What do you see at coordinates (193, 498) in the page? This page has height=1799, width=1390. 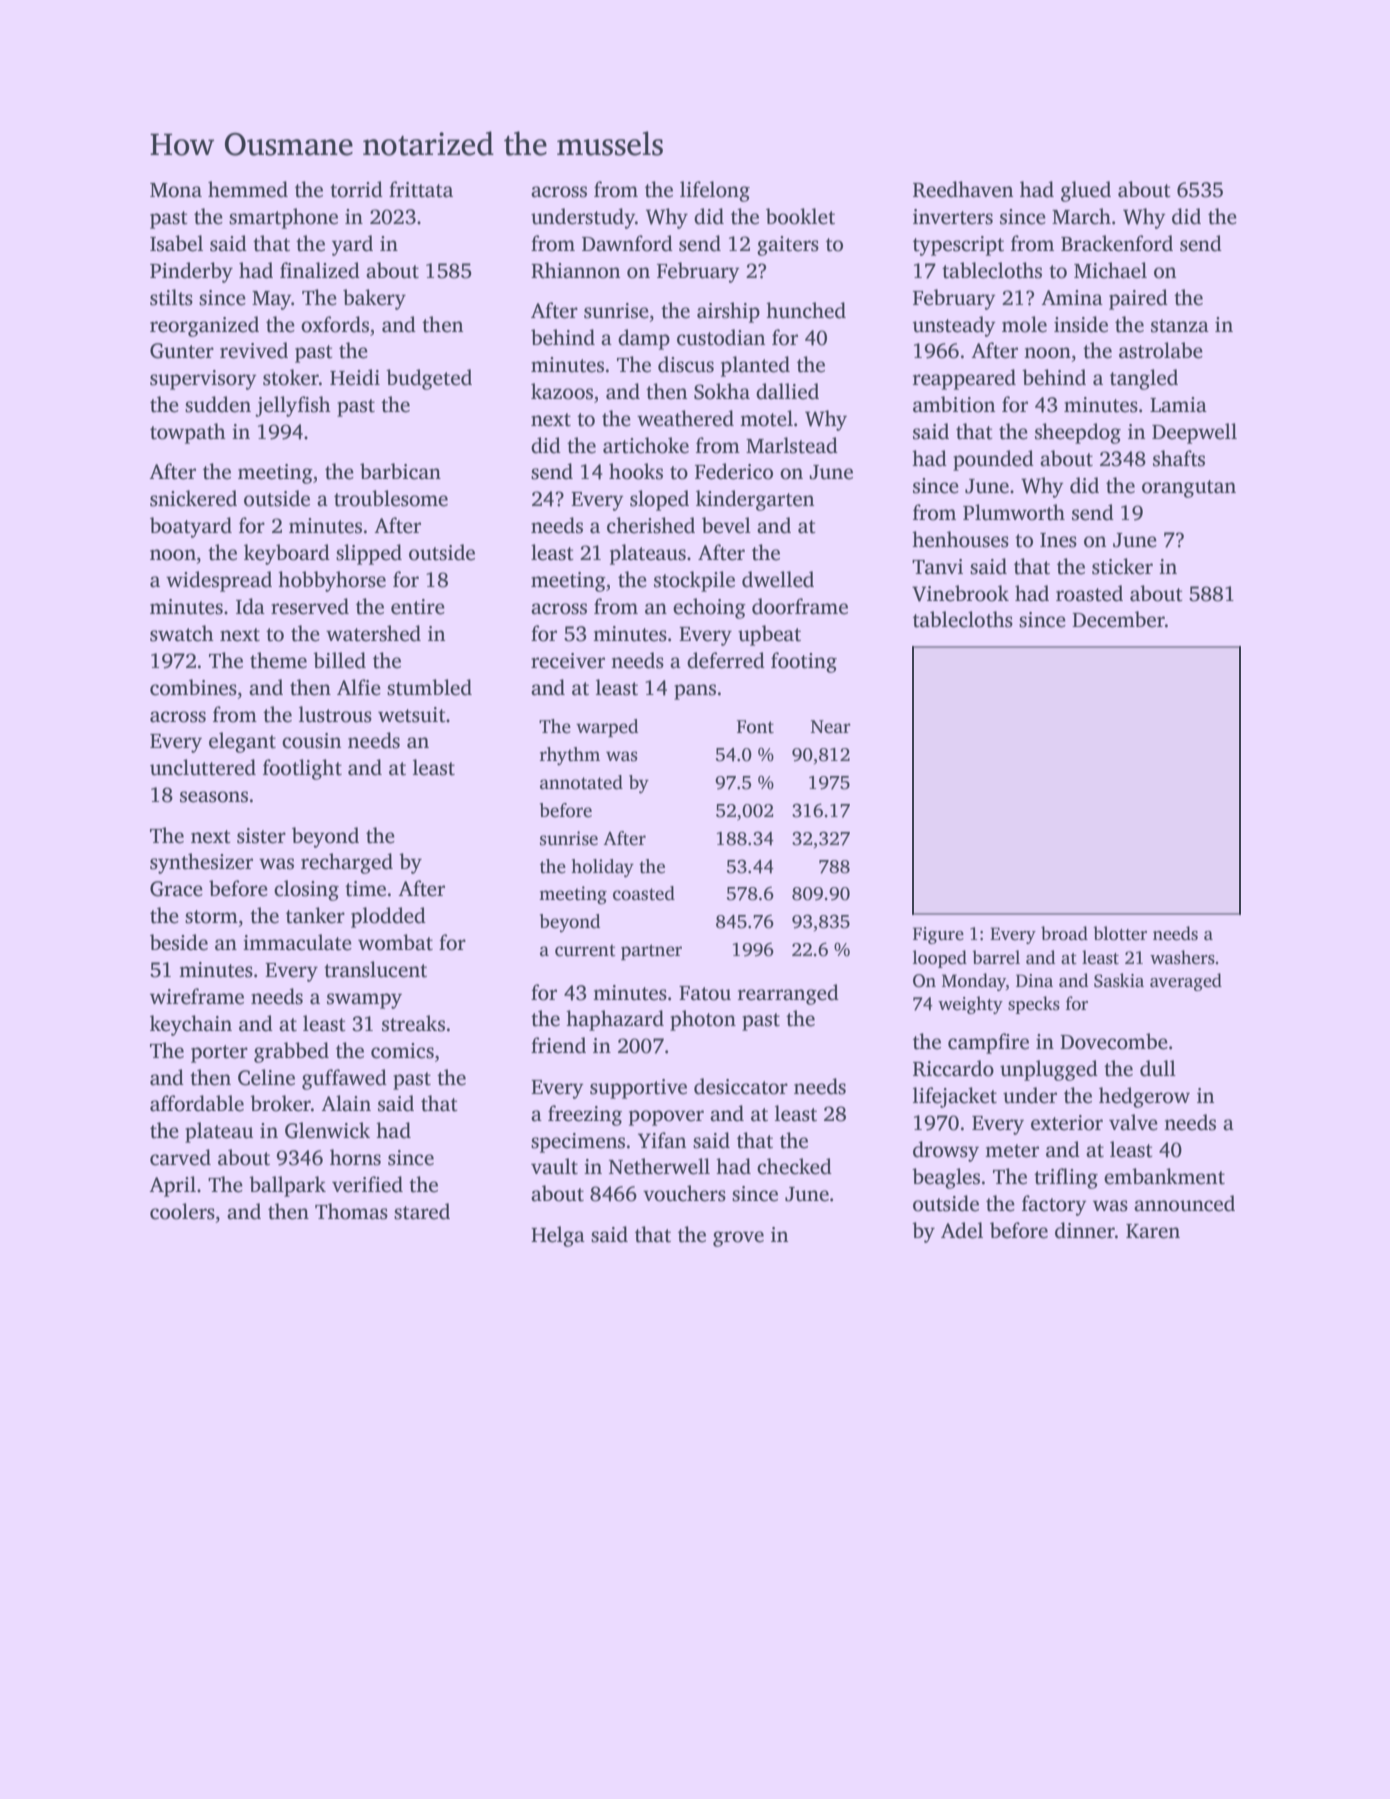 I see `snickered` at bounding box center [193, 498].
